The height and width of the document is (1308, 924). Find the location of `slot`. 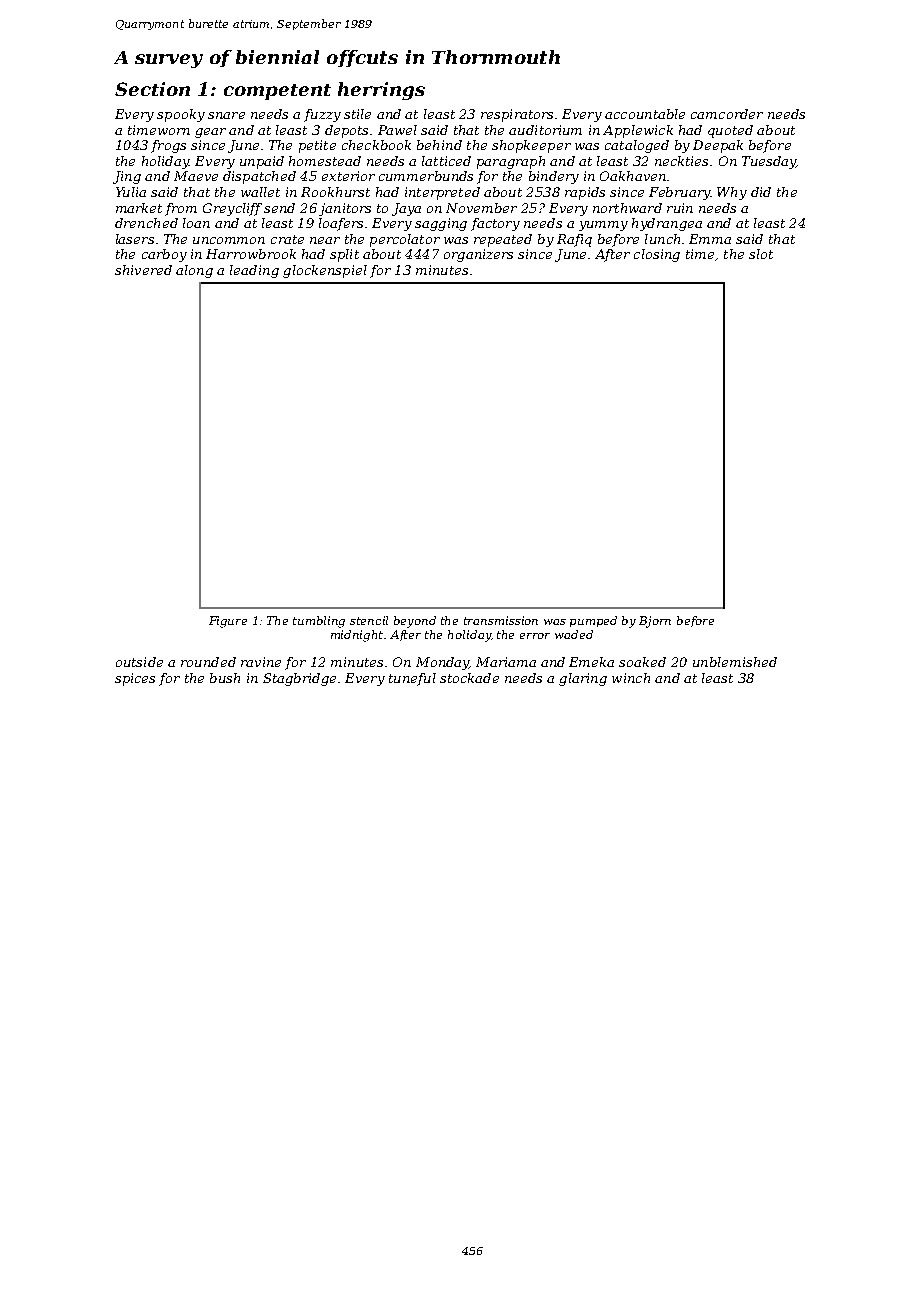

slot is located at coordinates (761, 254).
